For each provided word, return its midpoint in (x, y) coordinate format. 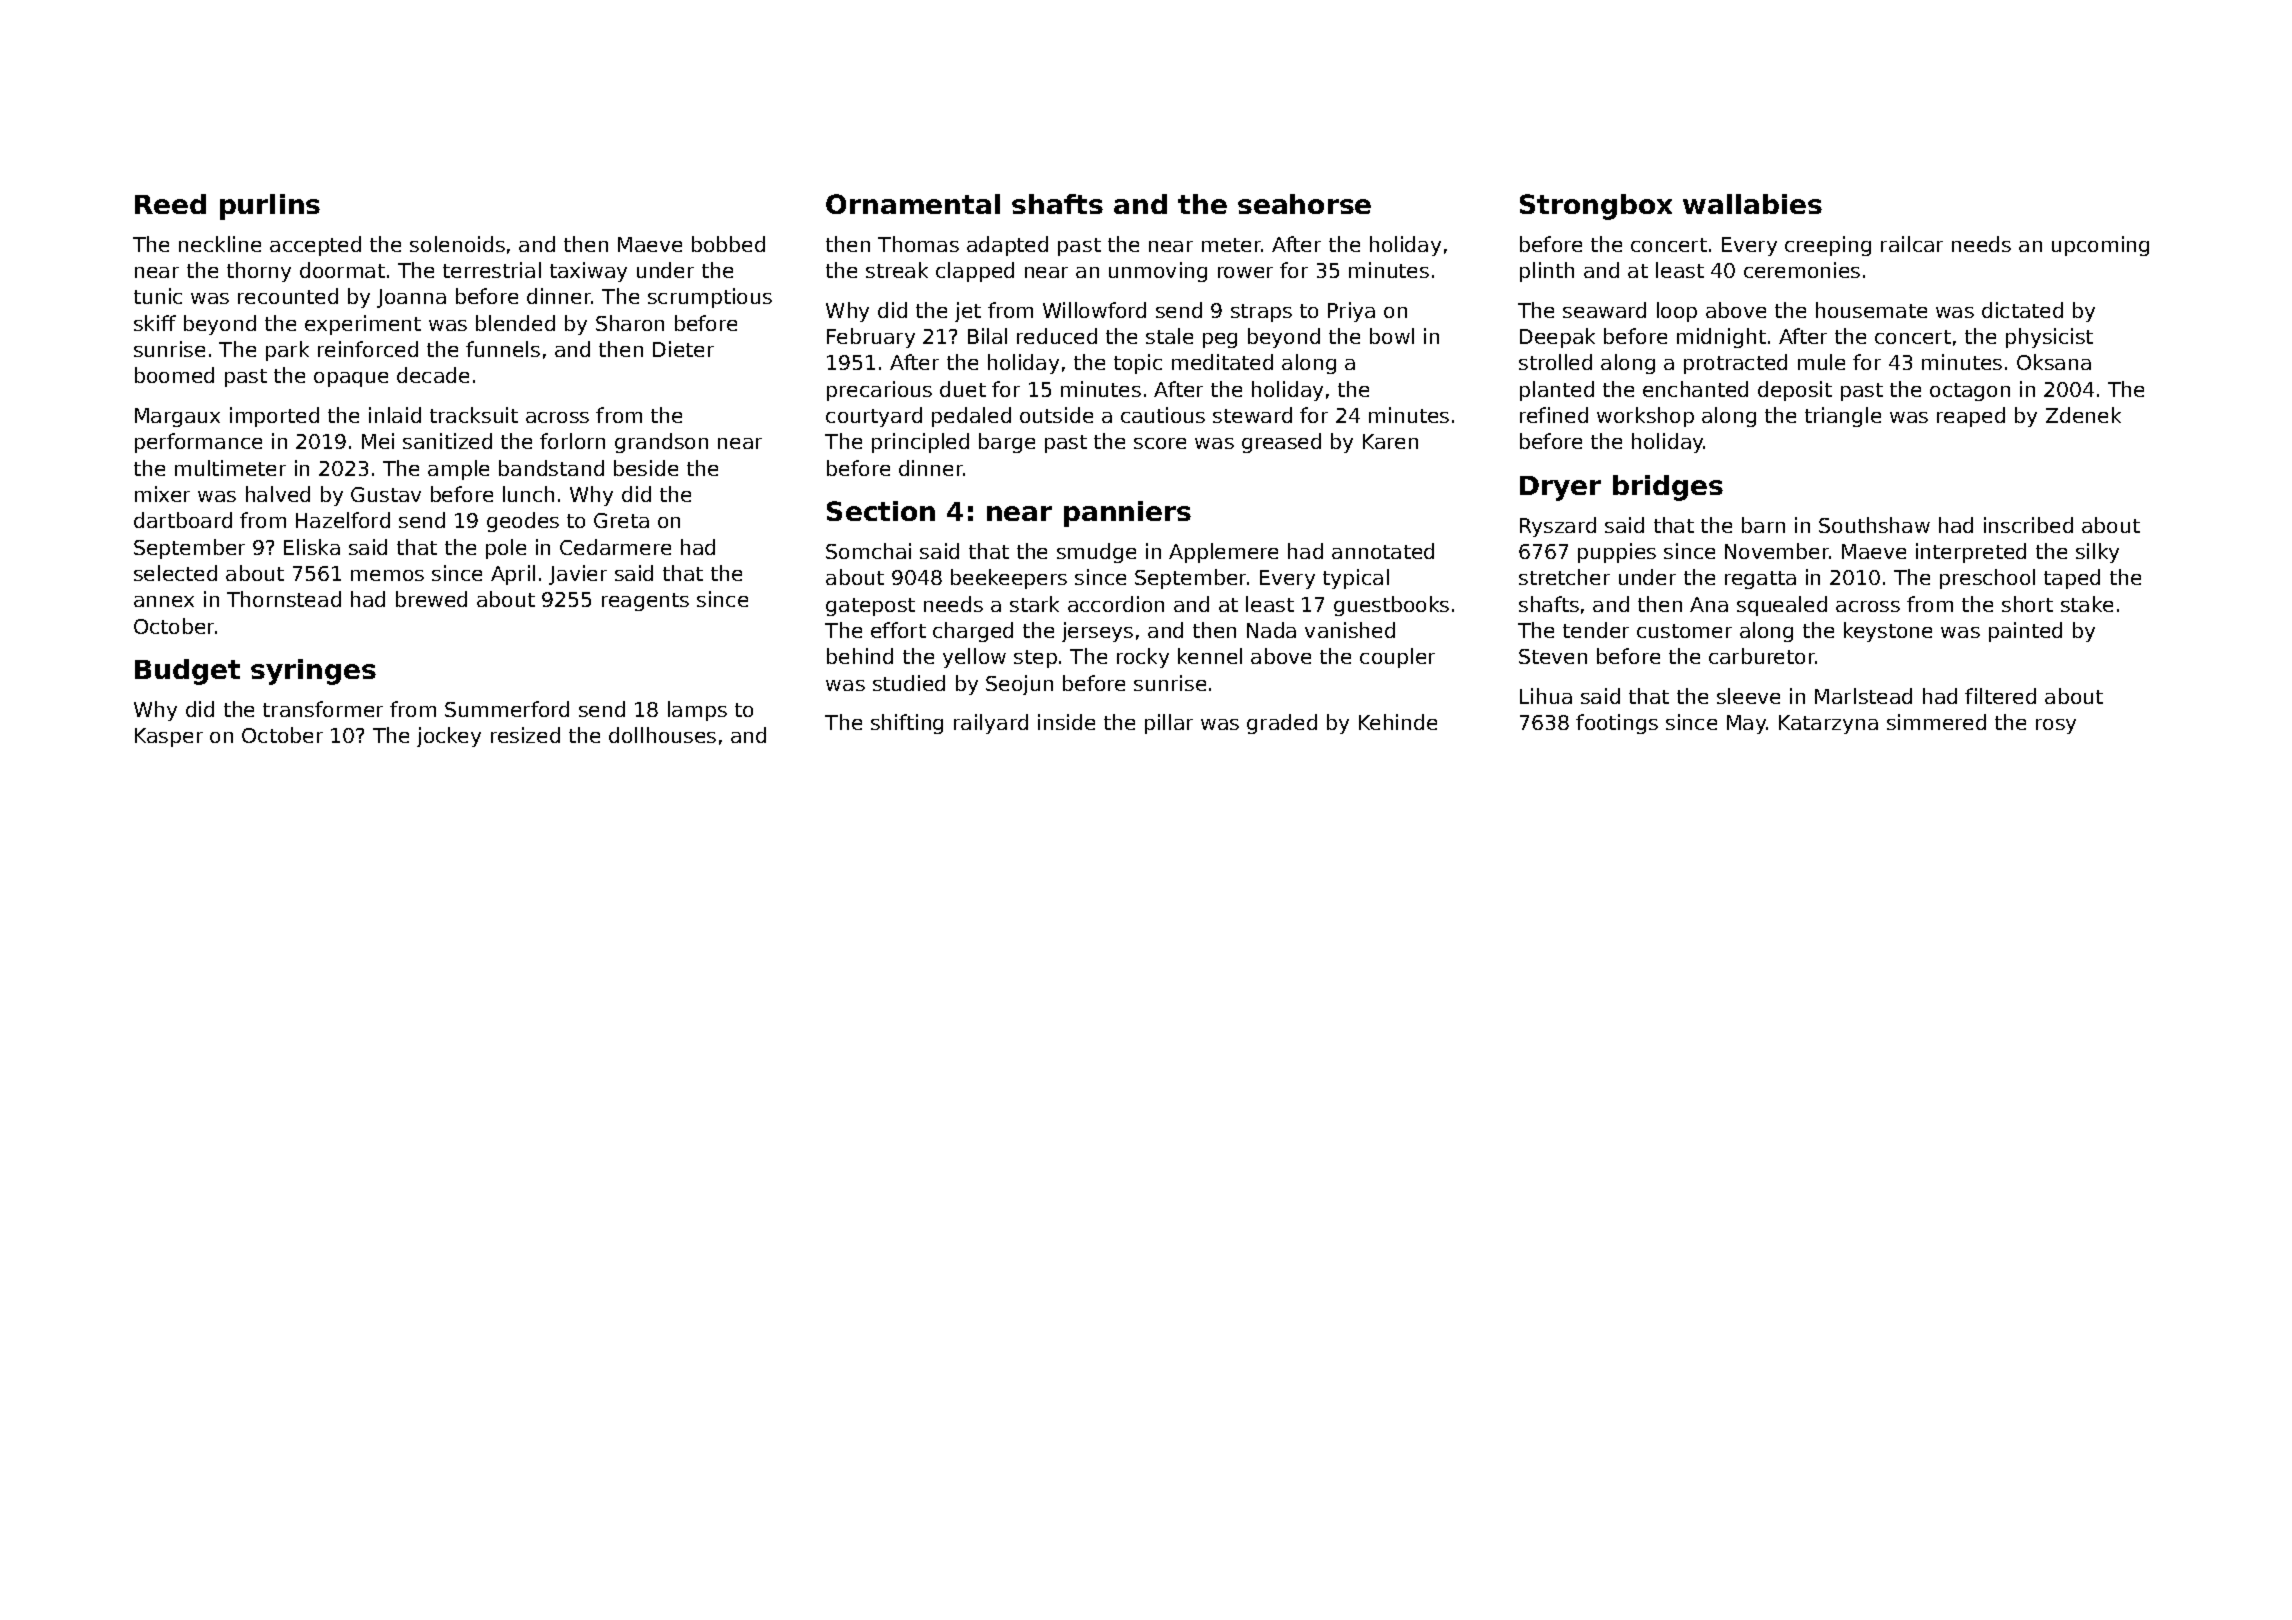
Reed (170, 204)
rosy (2056, 726)
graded (1282, 724)
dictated (2022, 310)
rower (1245, 272)
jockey (449, 737)
